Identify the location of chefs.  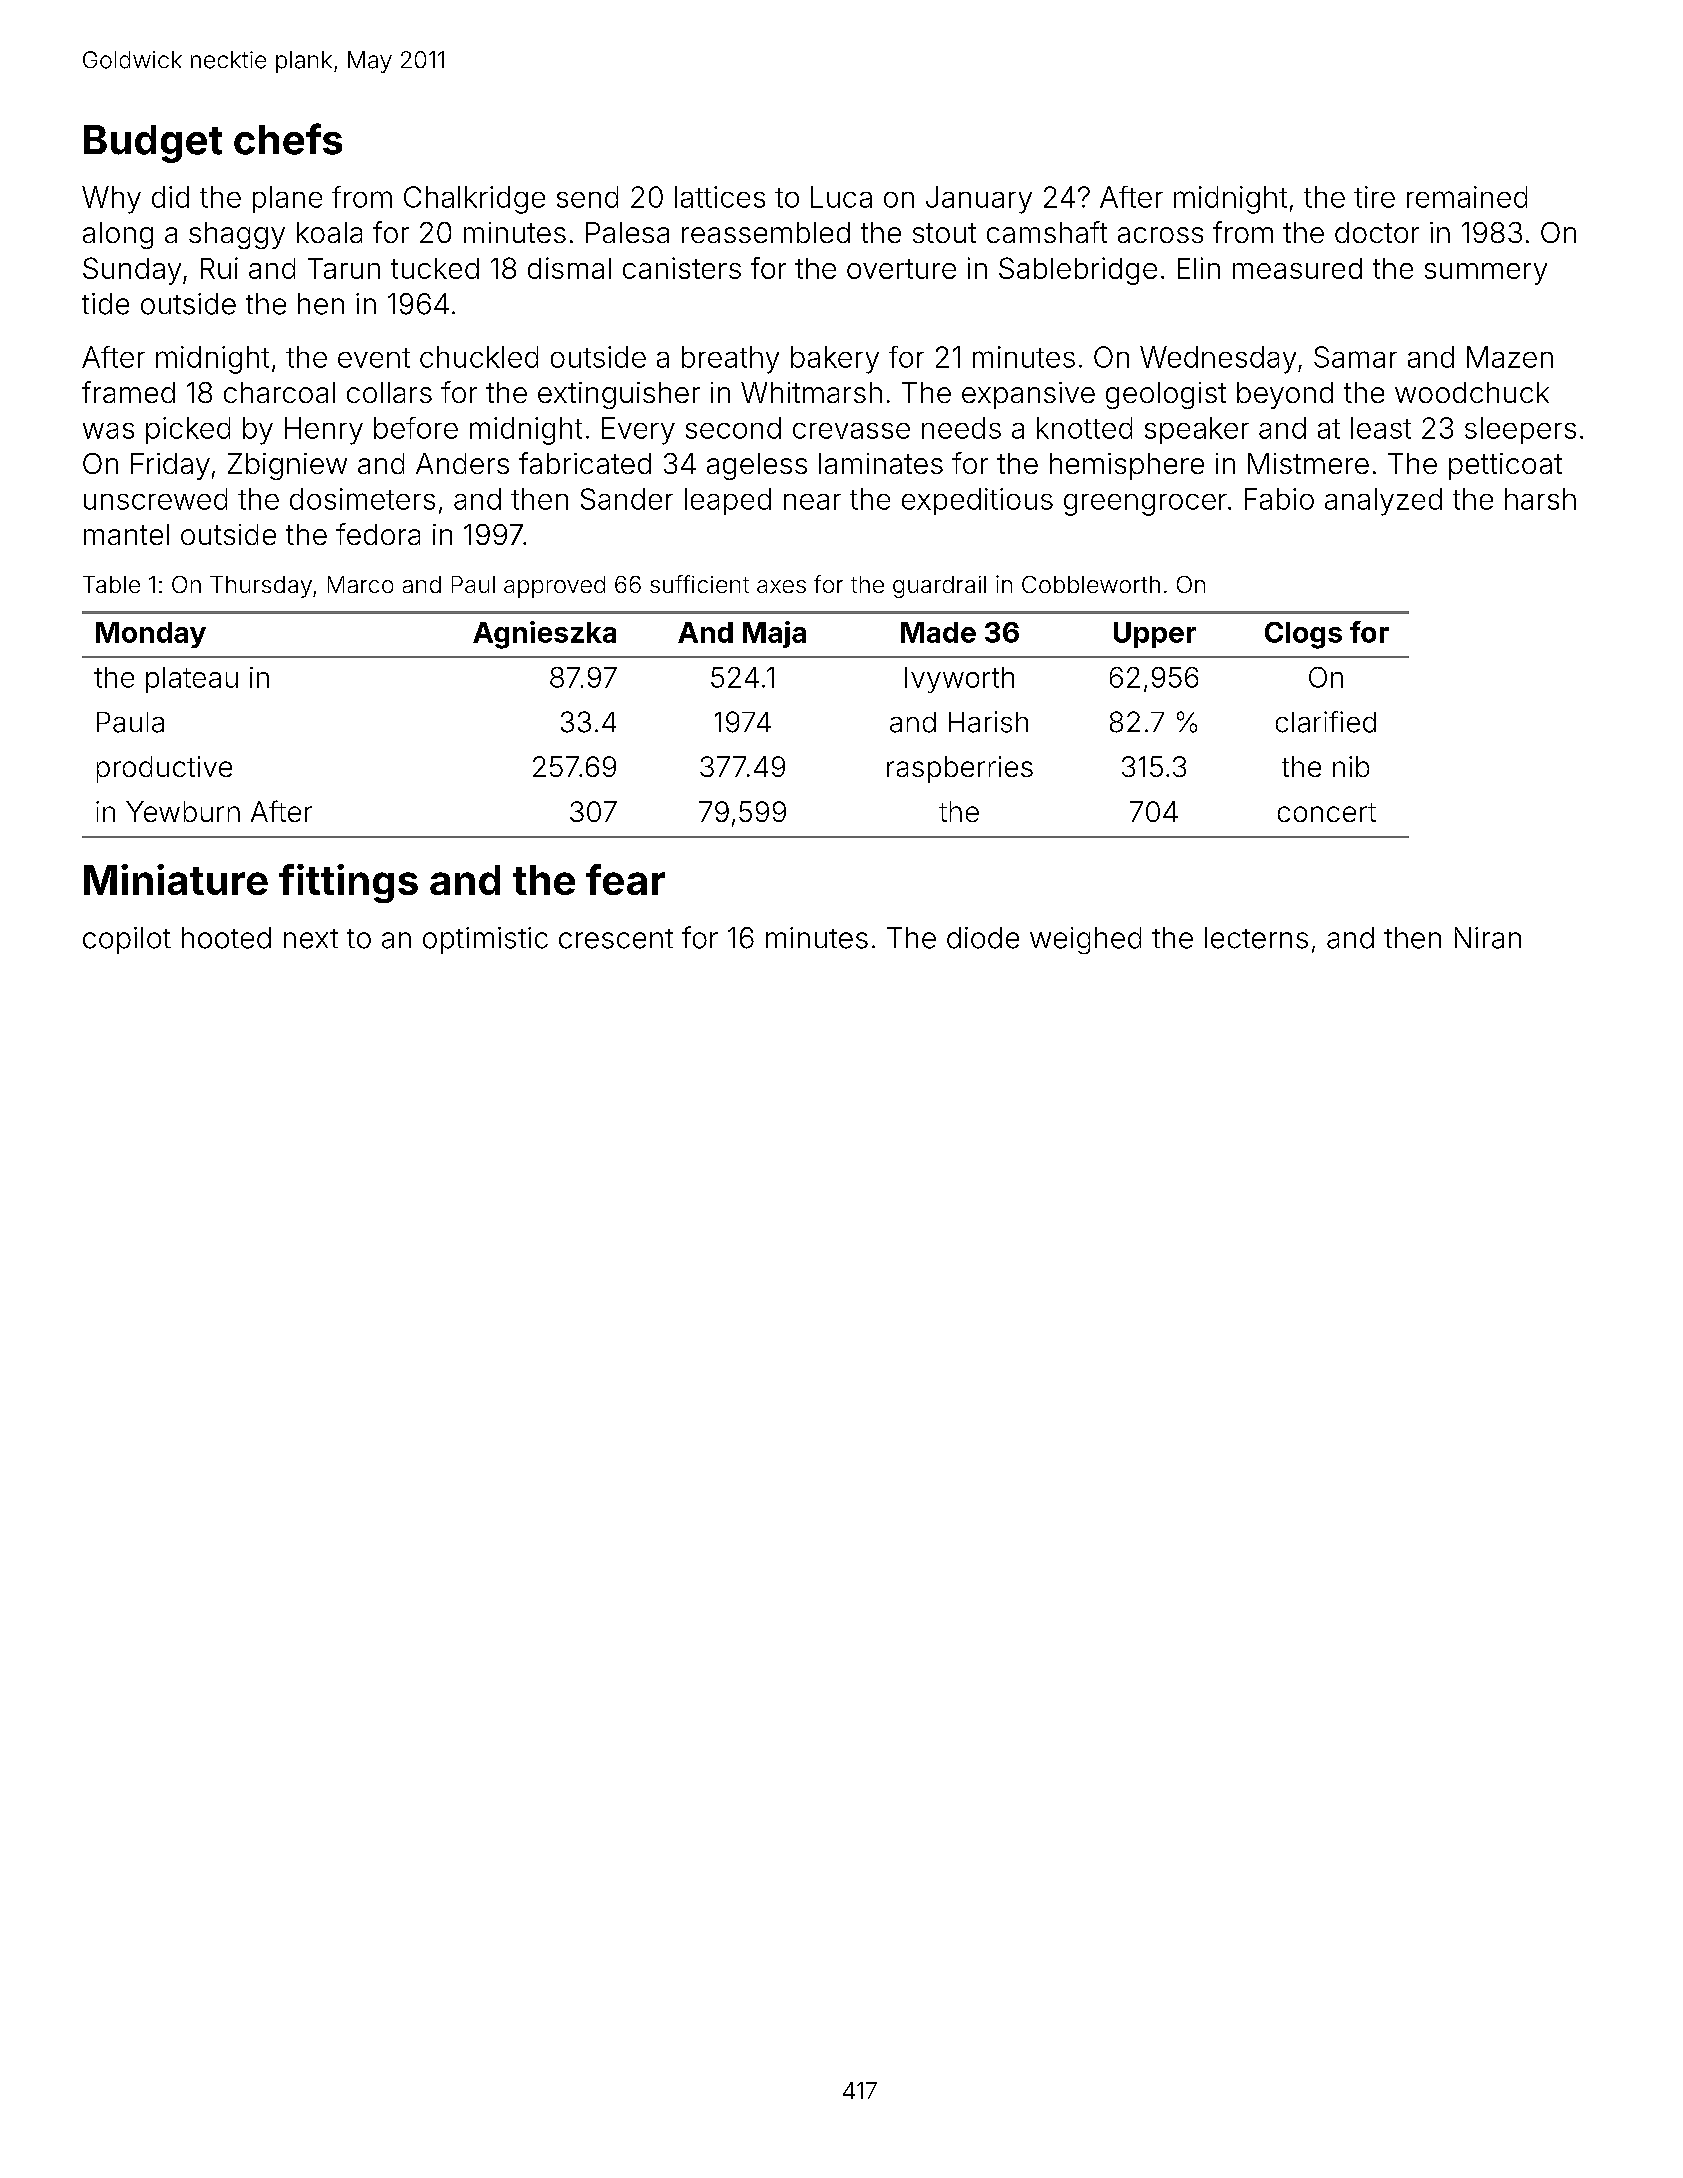
(288, 139).
